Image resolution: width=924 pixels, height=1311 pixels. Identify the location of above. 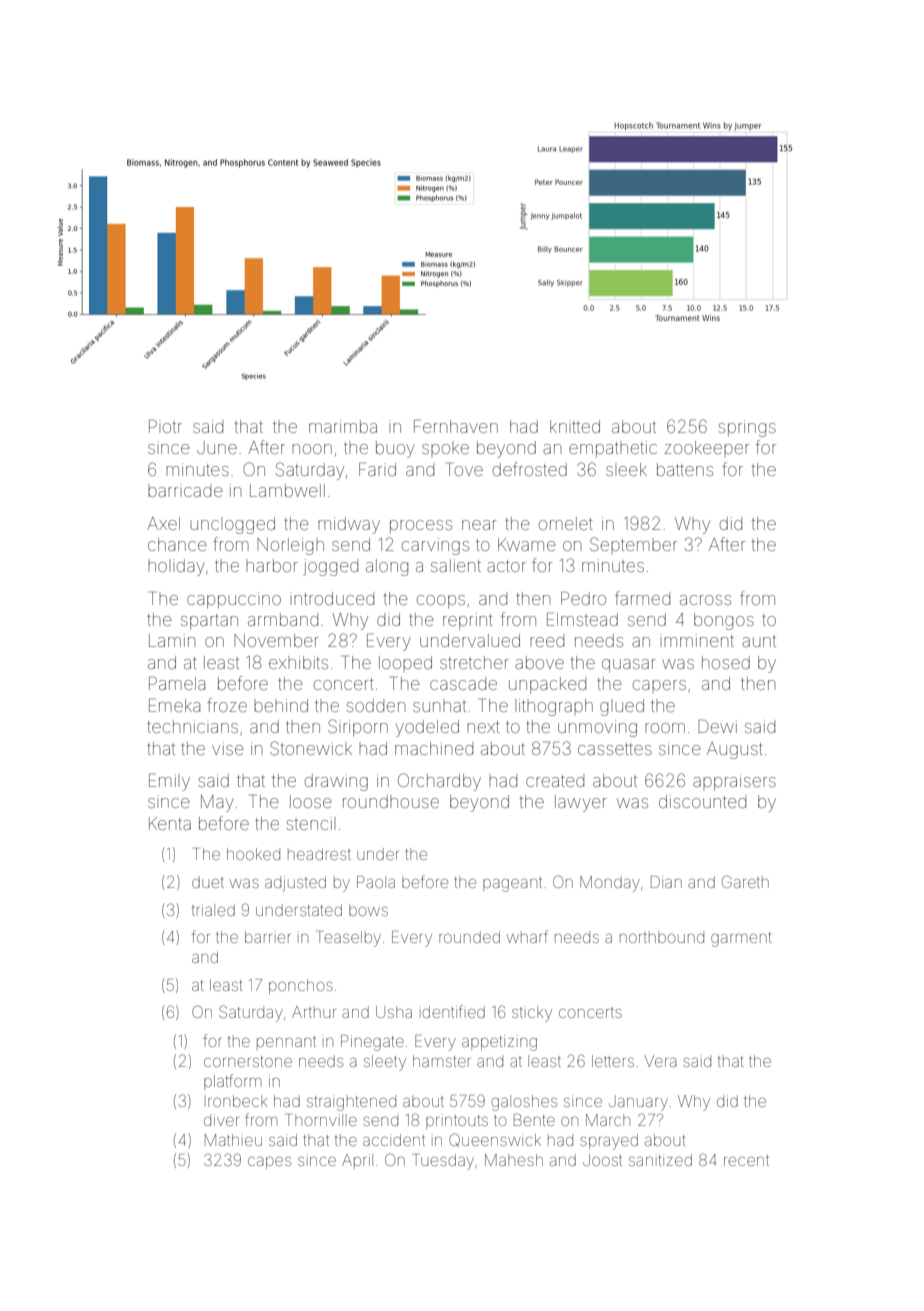
(539, 662).
